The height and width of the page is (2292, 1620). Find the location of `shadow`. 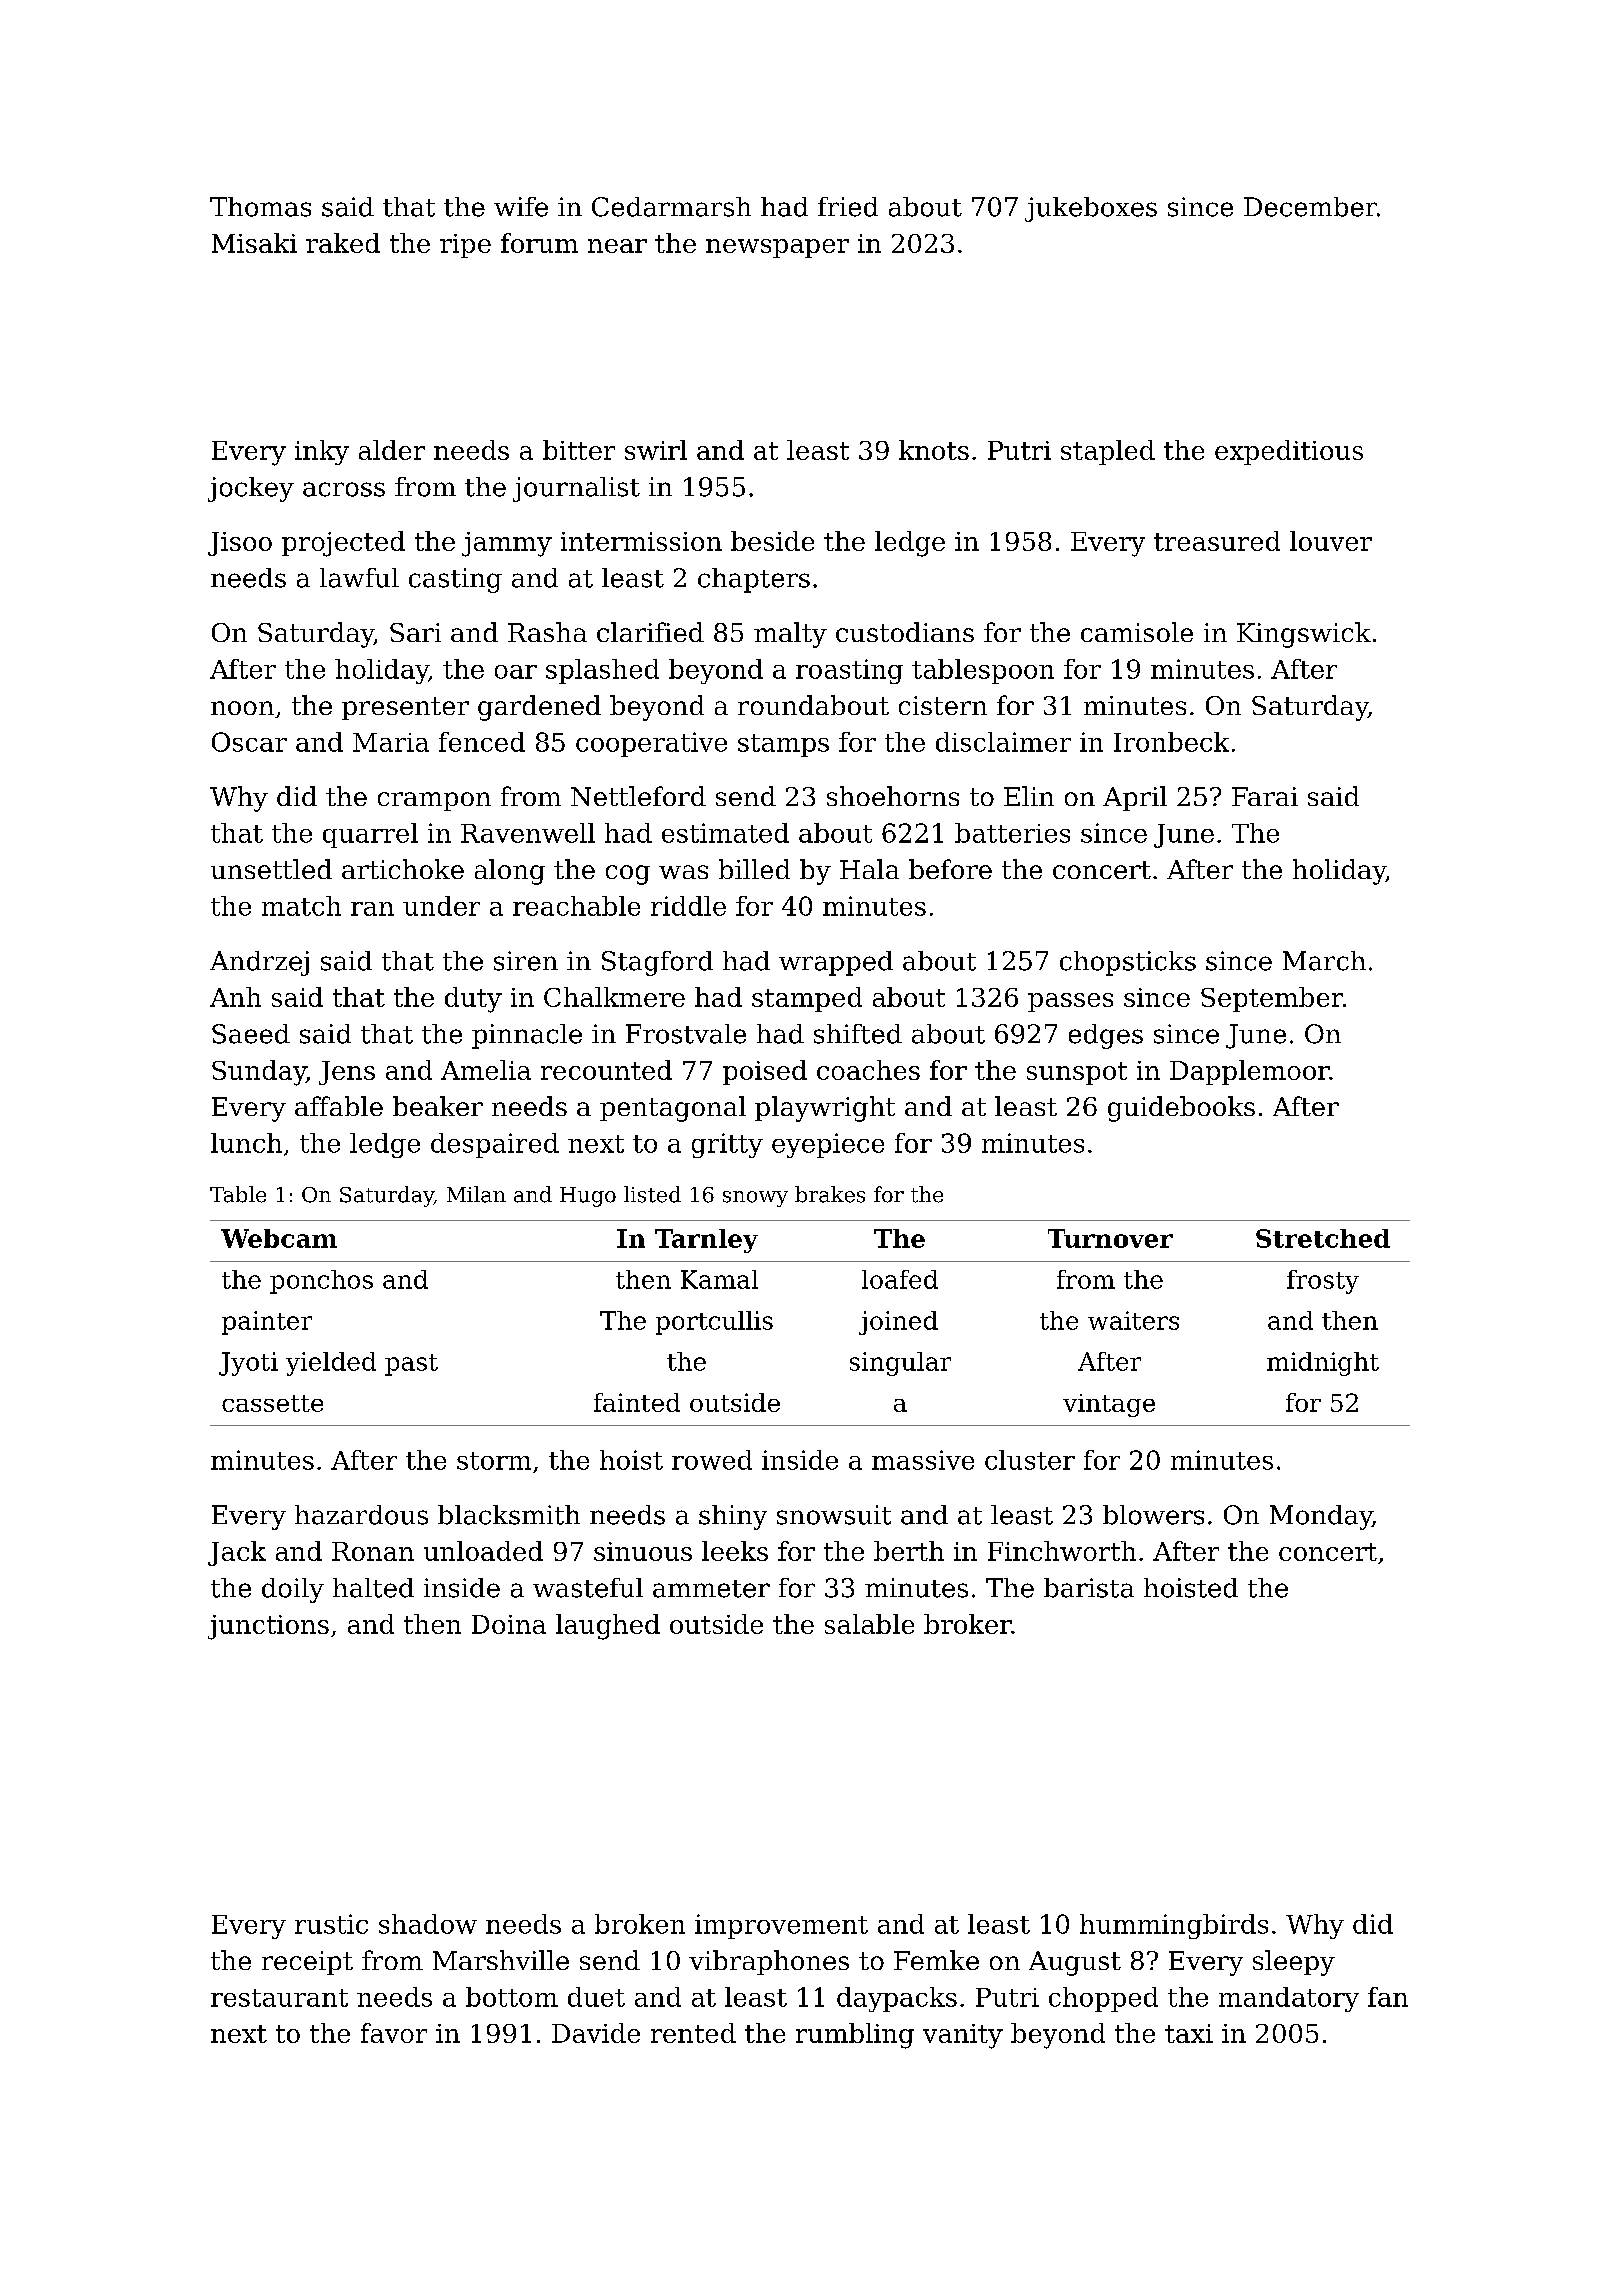

shadow is located at coordinates (428, 1924).
